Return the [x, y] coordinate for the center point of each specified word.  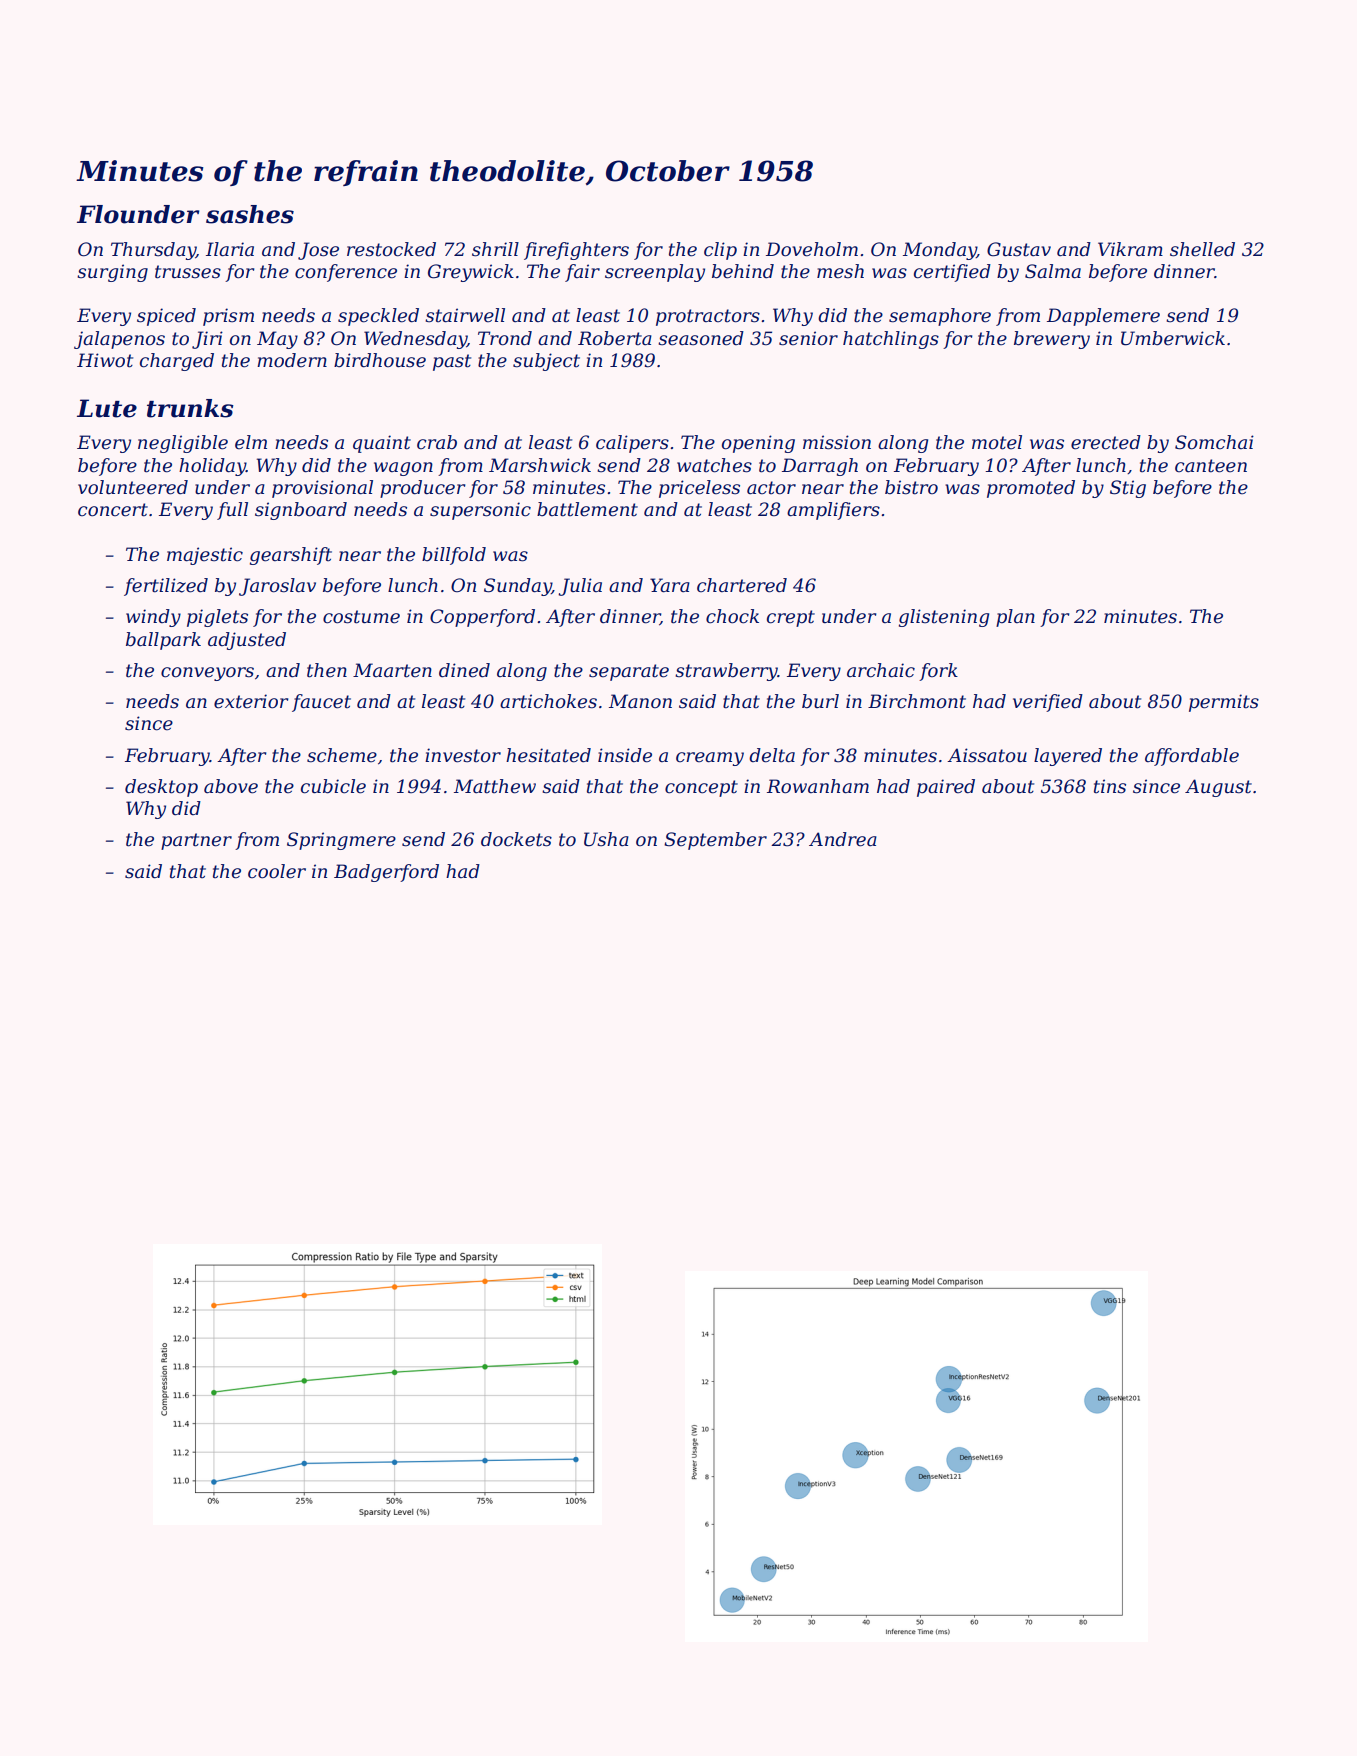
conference [346, 273]
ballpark [163, 641]
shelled [1202, 249]
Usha [606, 839]
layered [1068, 757]
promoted [1031, 489]
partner [196, 841]
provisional [322, 489]
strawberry [727, 672]
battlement [587, 509]
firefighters [576, 251]
